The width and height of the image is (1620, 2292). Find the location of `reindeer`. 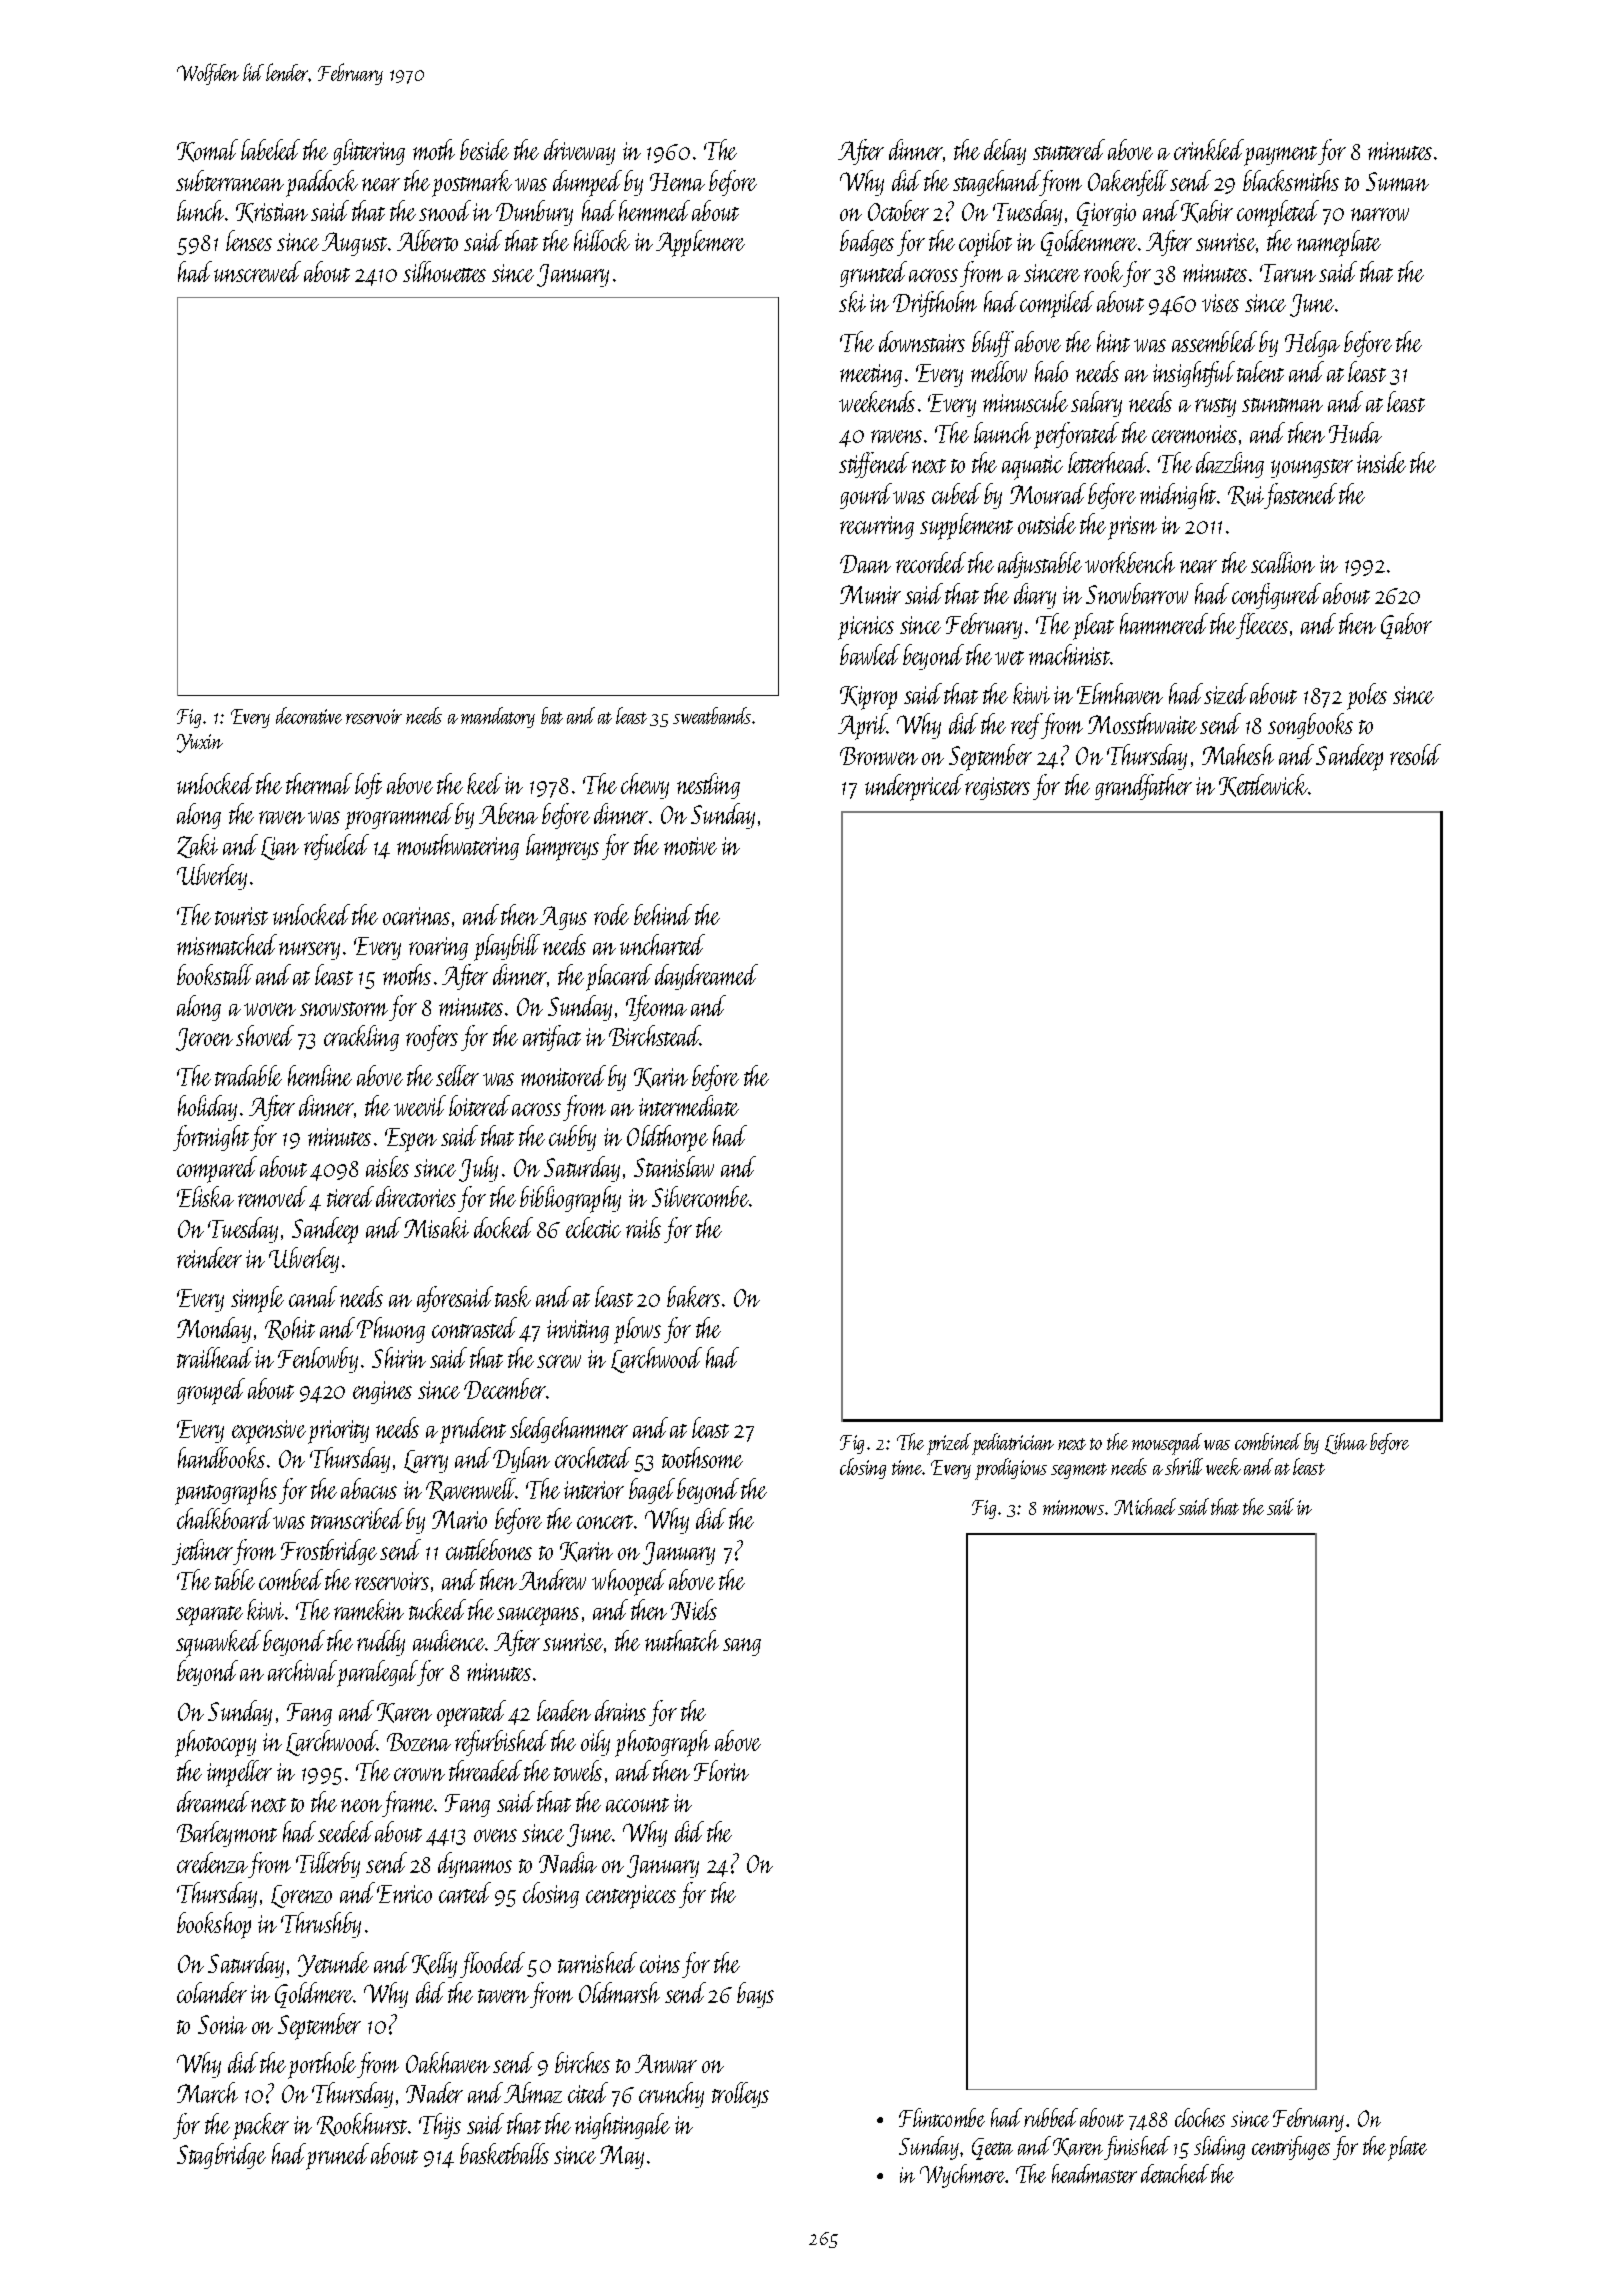

reindeer is located at coordinates (209, 1257).
